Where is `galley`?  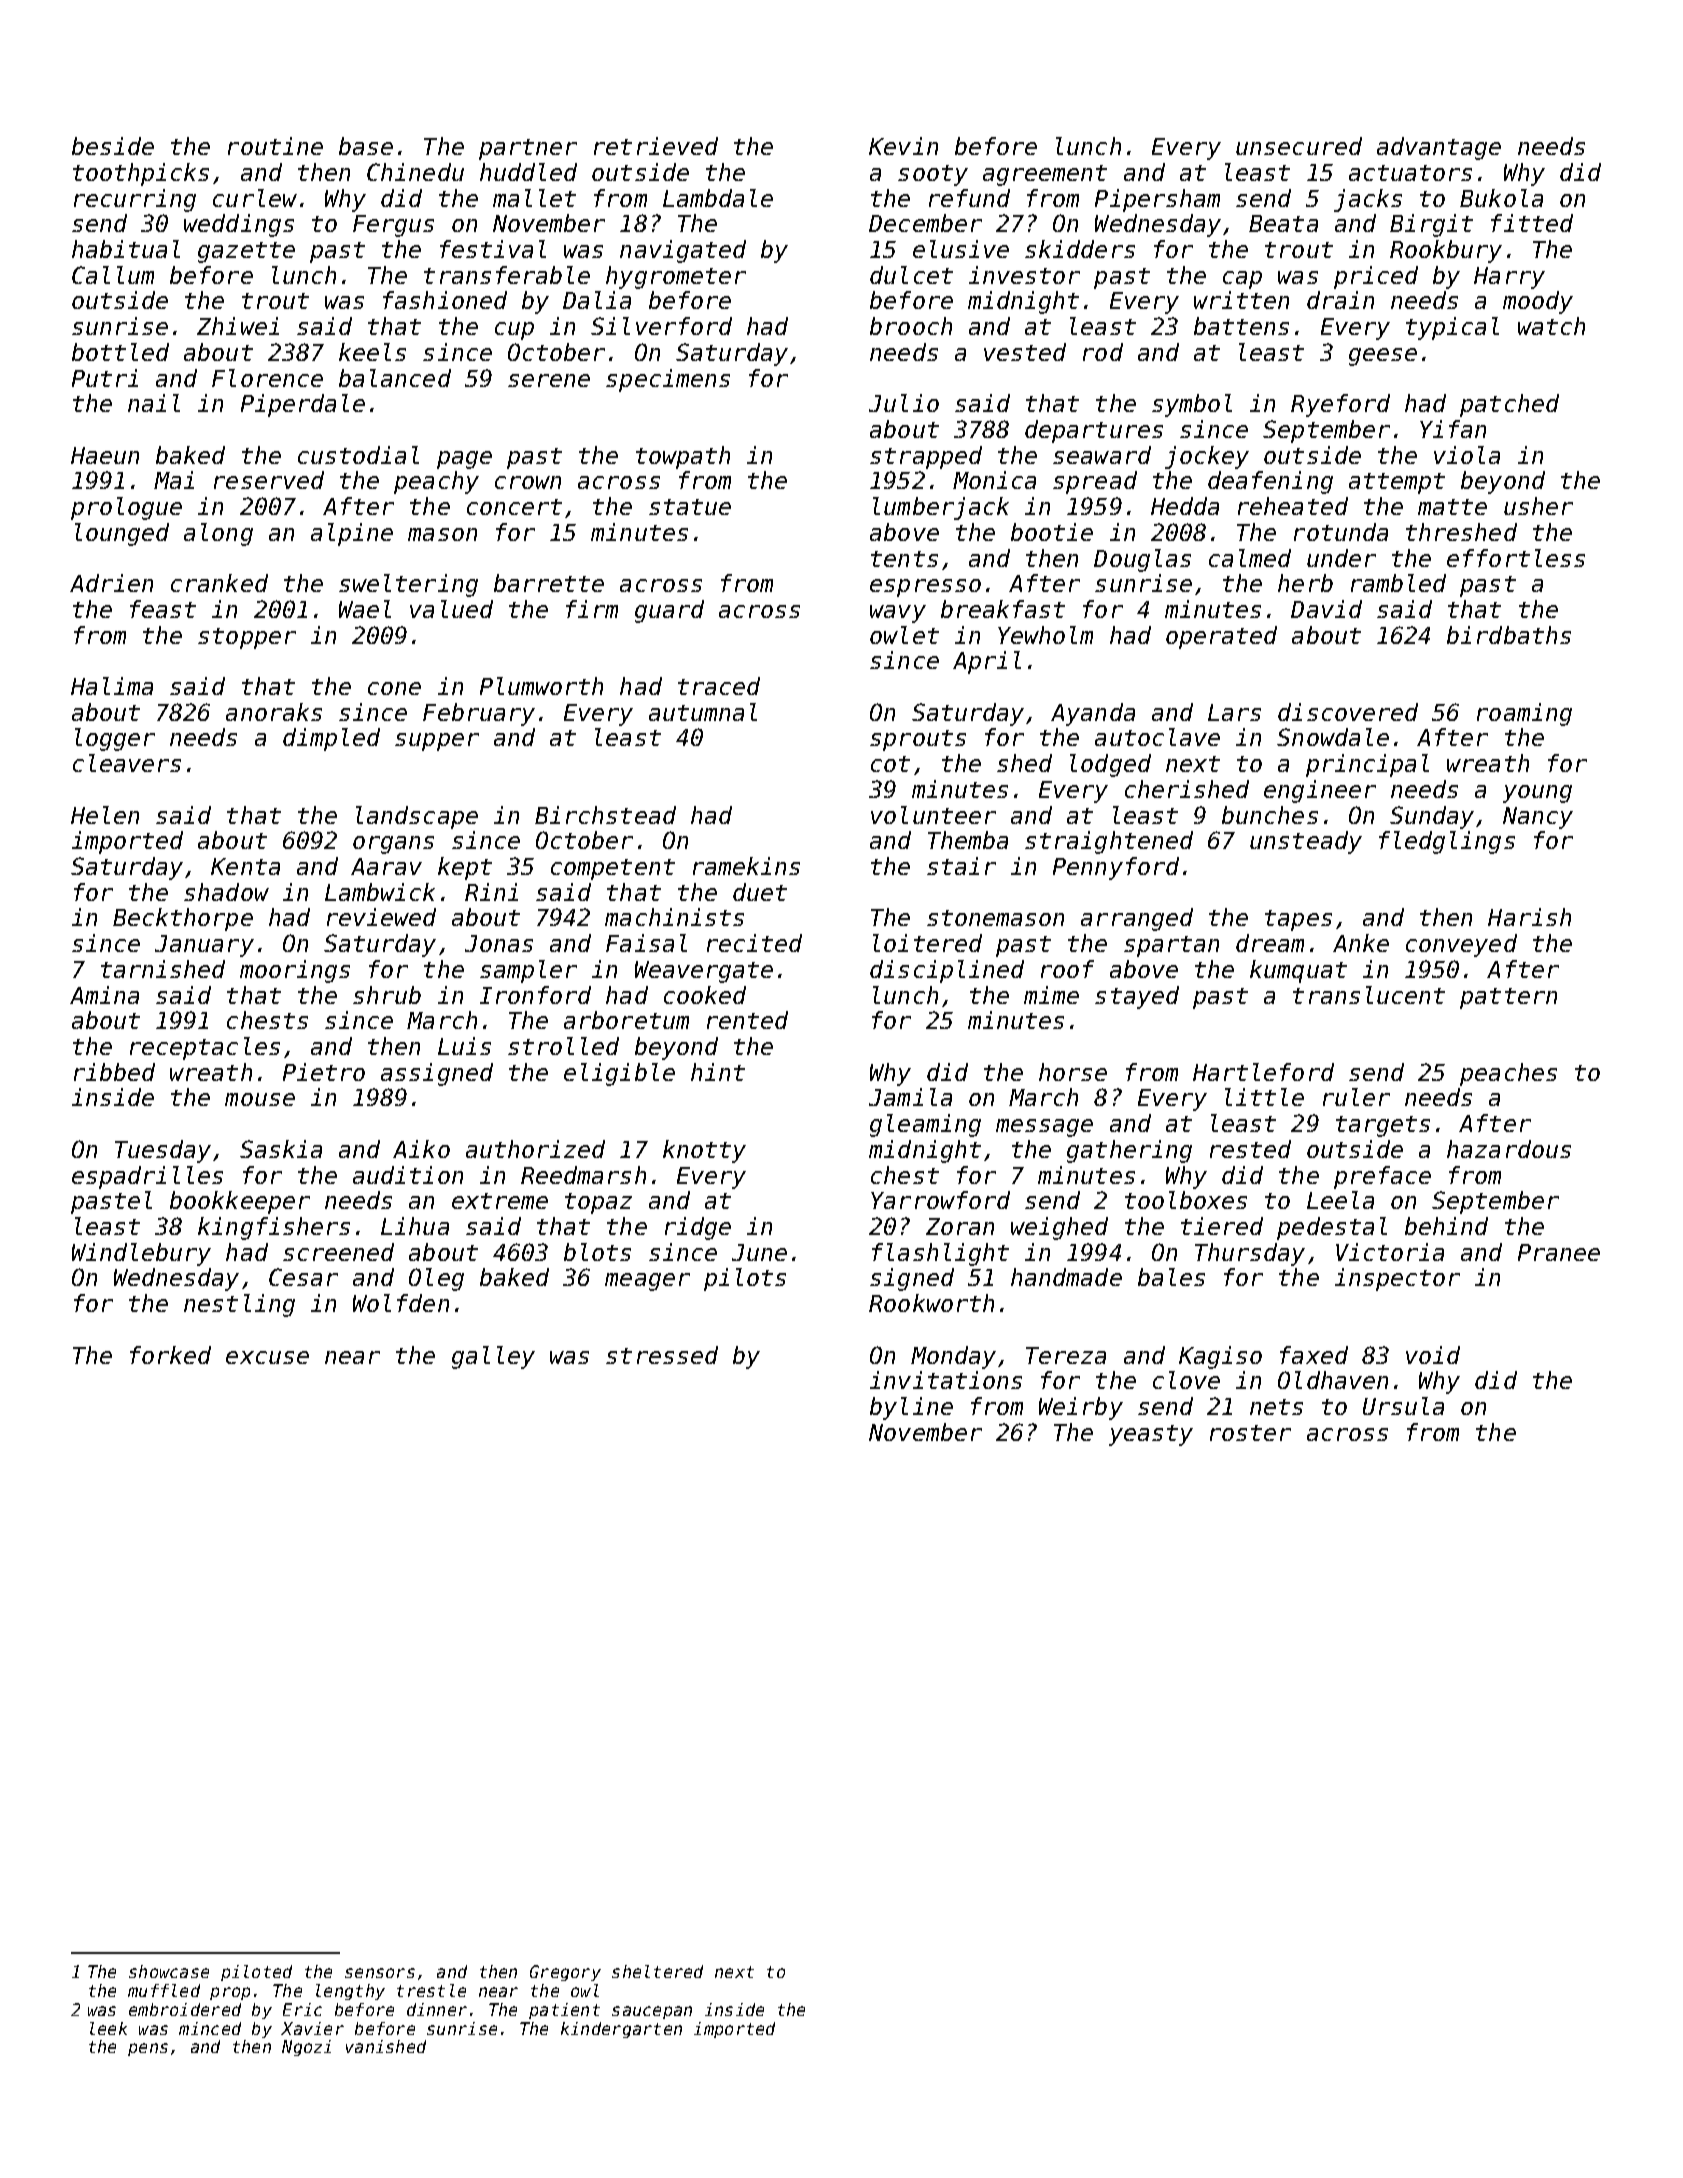
galley is located at coordinates (493, 1357).
